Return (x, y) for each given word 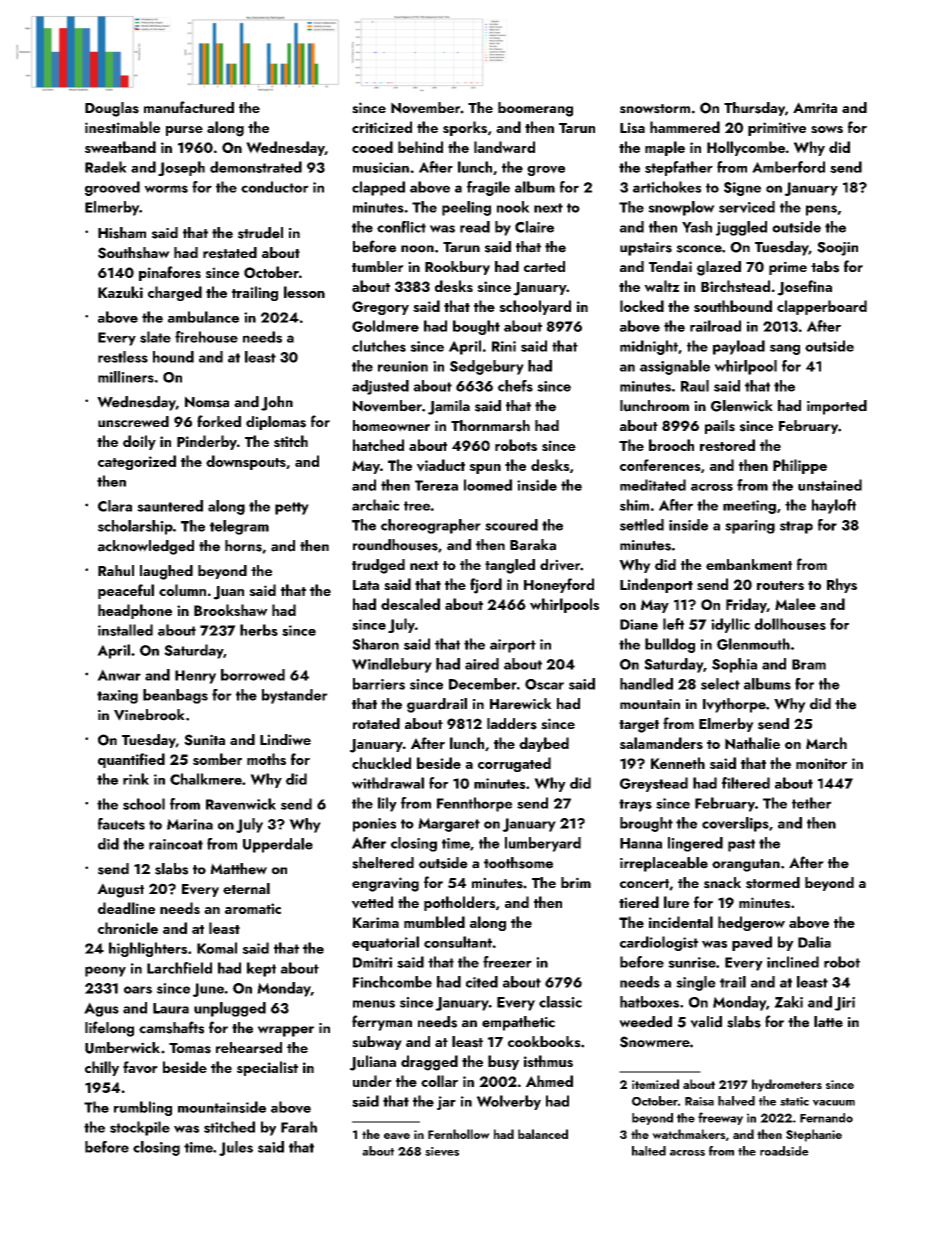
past (741, 845)
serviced (747, 207)
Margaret (449, 825)
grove (546, 171)
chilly (102, 1068)
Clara (115, 506)
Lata (366, 585)
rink (136, 779)
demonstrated (256, 167)
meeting (749, 507)
